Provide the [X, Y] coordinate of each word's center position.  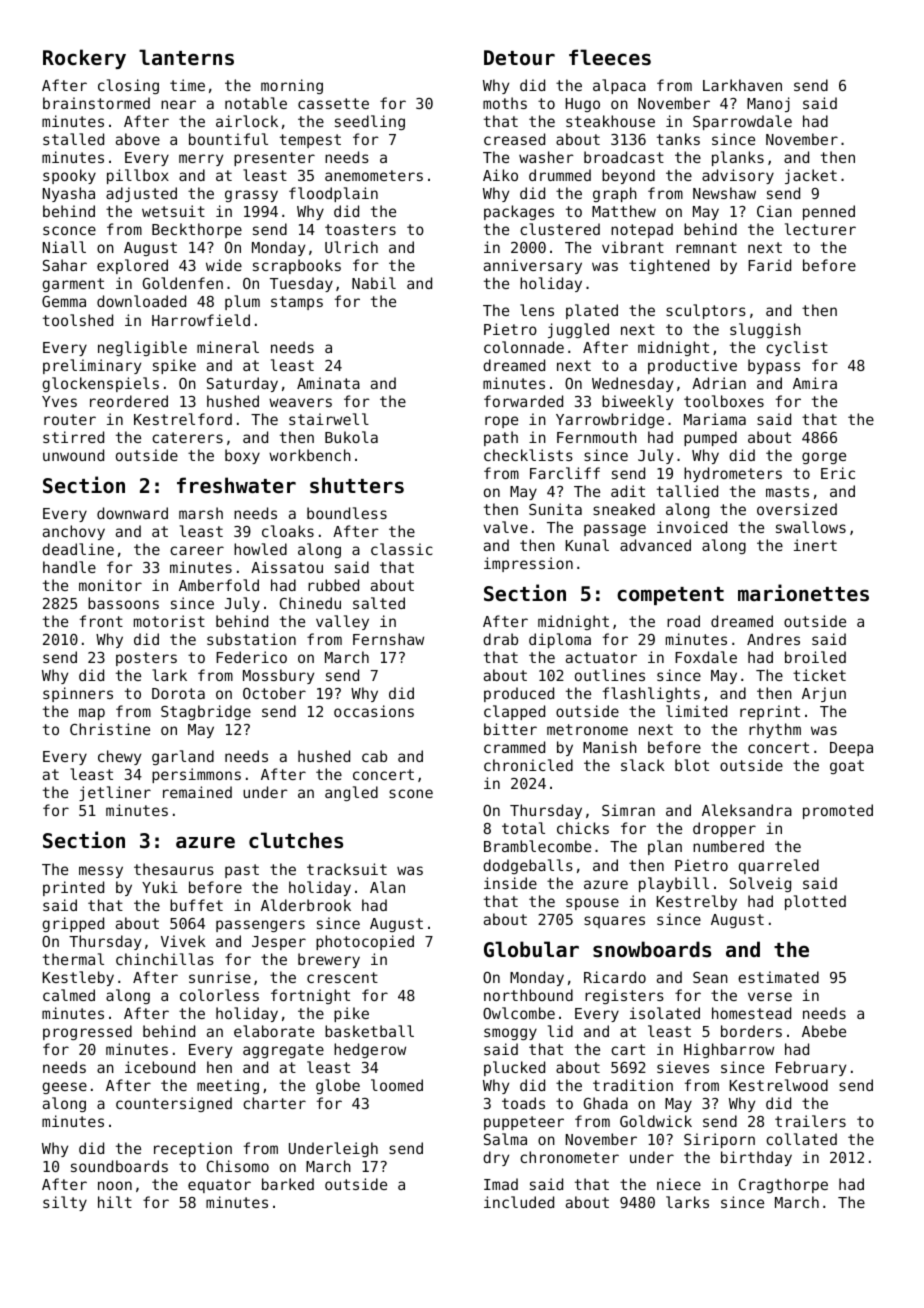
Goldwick [656, 1121]
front [101, 621]
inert [815, 545]
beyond [628, 176]
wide [224, 265]
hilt [115, 1202]
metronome [587, 729]
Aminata [328, 383]
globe [338, 1086]
